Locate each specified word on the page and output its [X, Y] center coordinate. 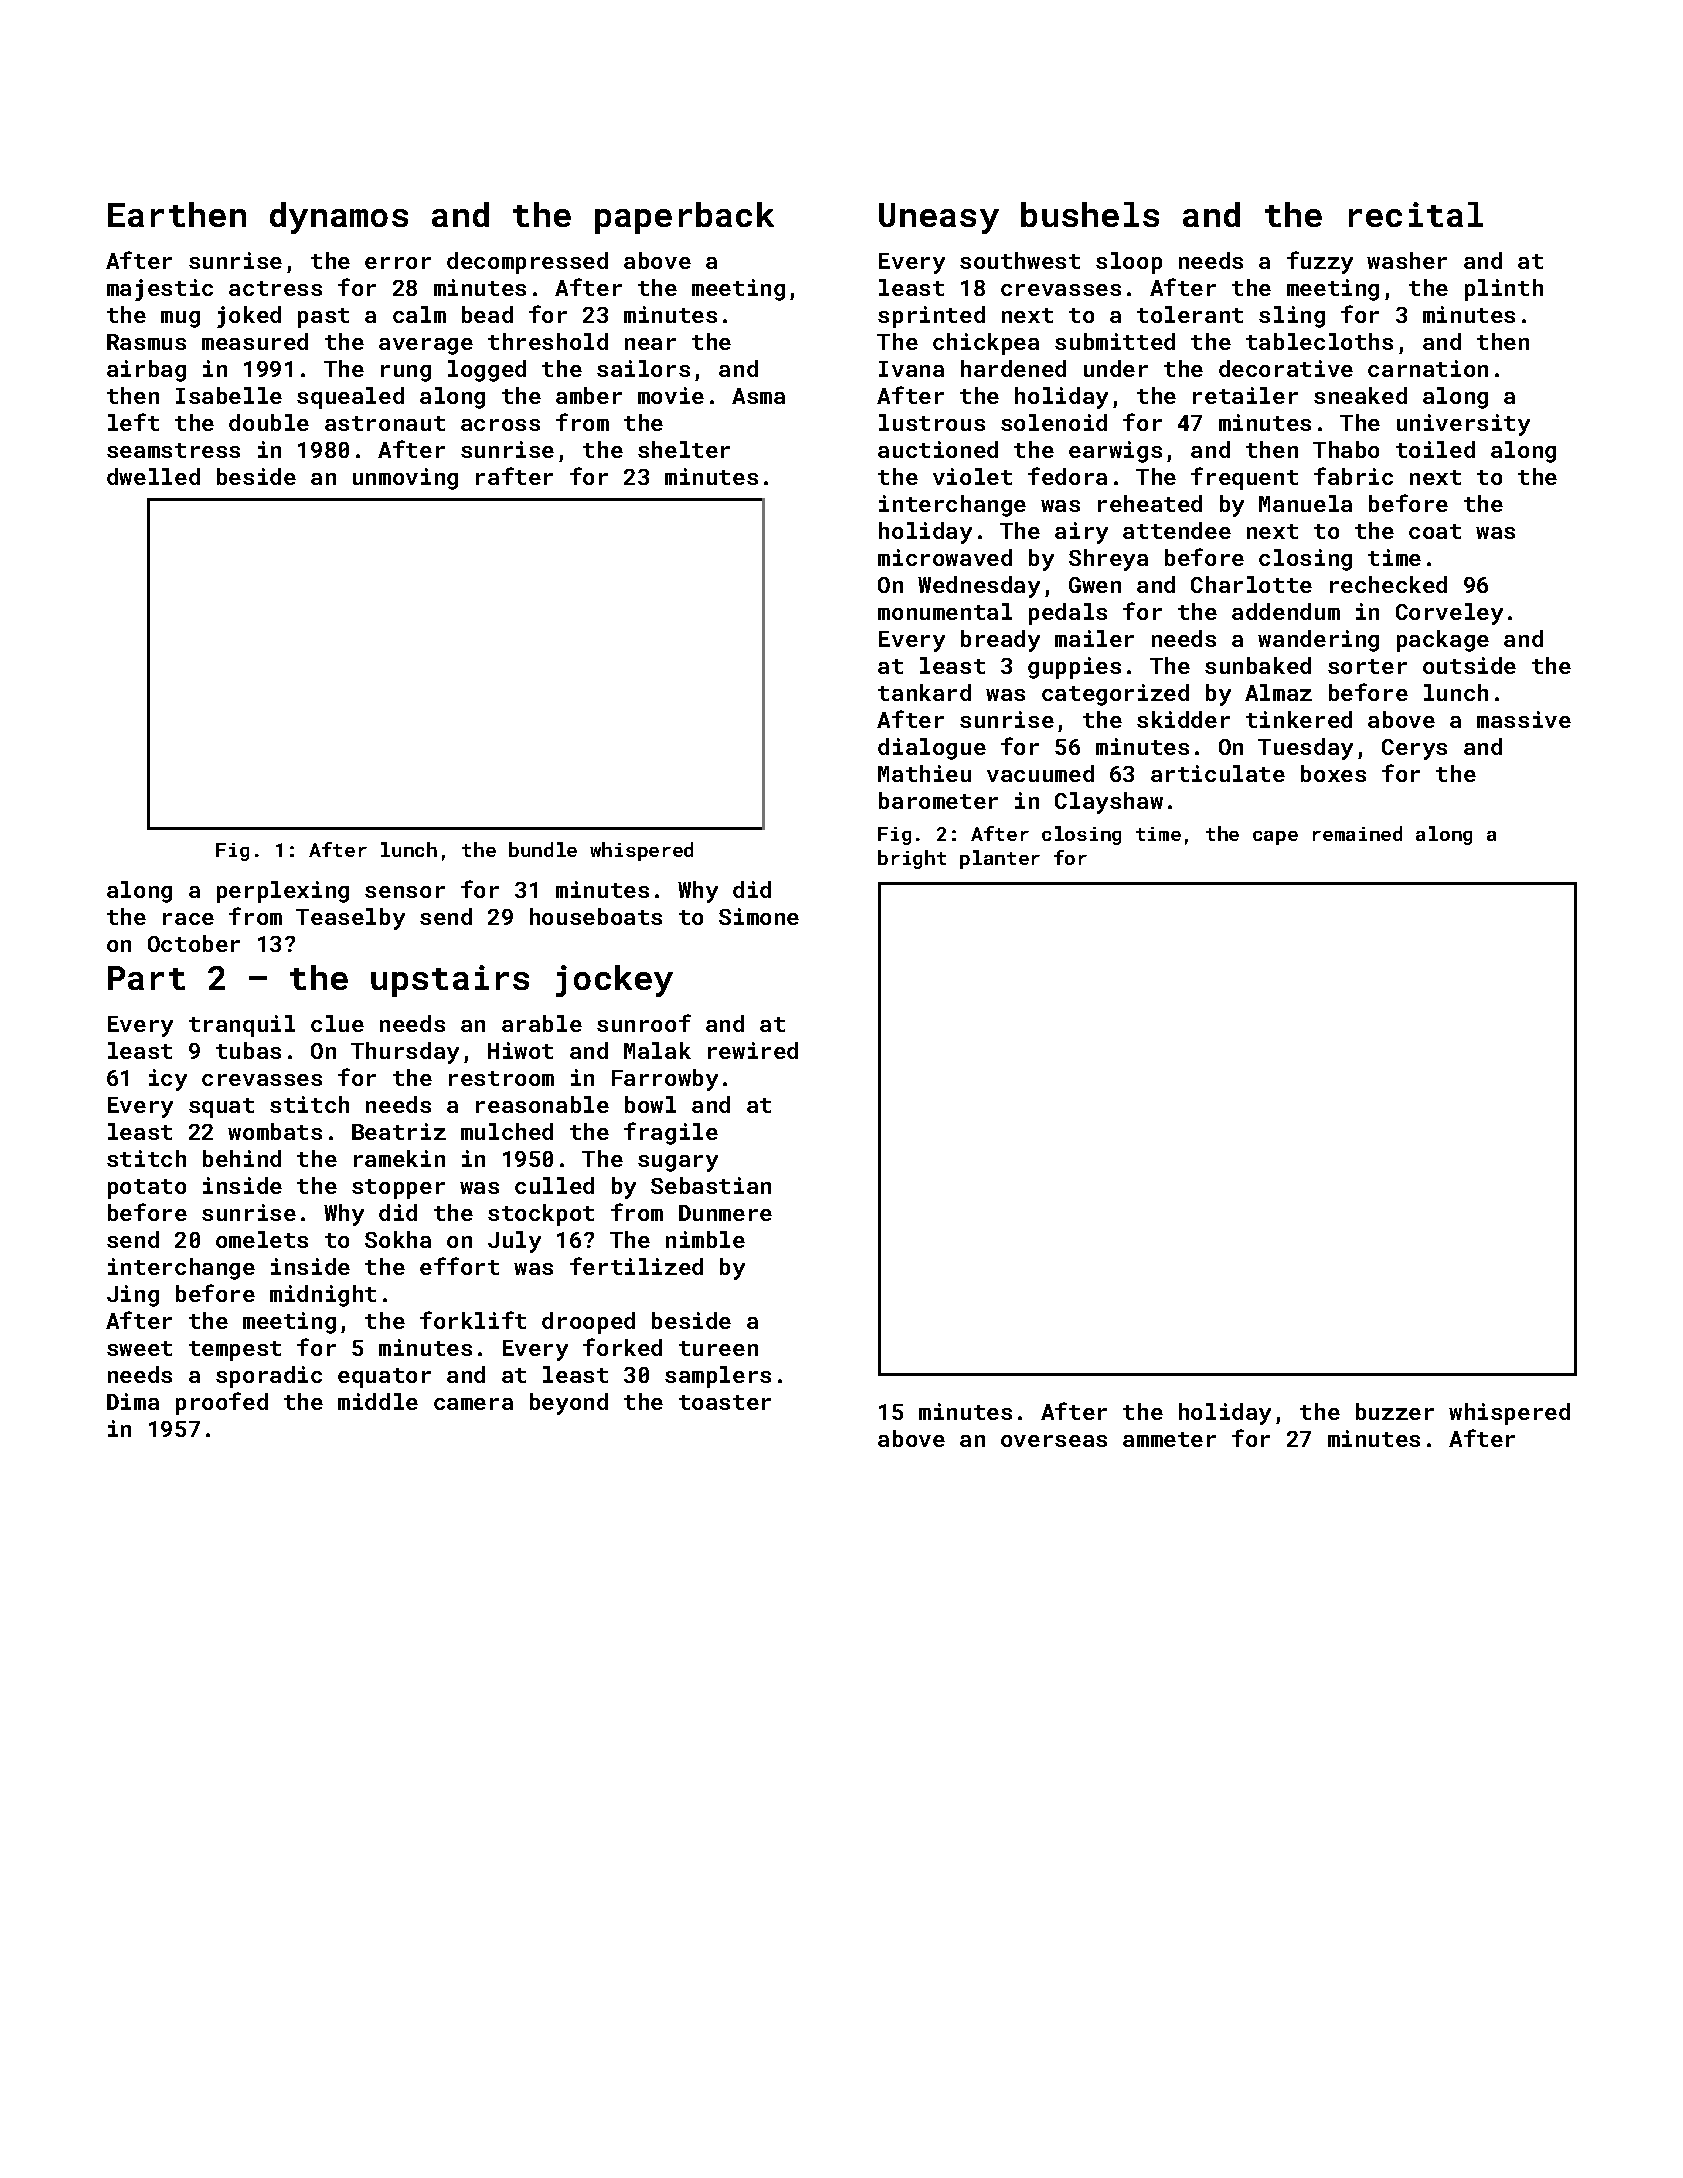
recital [1416, 214]
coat [1435, 531]
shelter [684, 449]
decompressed [527, 263]
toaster [725, 1402]
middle [378, 1401]
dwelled [153, 476]
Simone [759, 916]
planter [1000, 859]
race [188, 919]
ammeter [1169, 1439]
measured [255, 341]
